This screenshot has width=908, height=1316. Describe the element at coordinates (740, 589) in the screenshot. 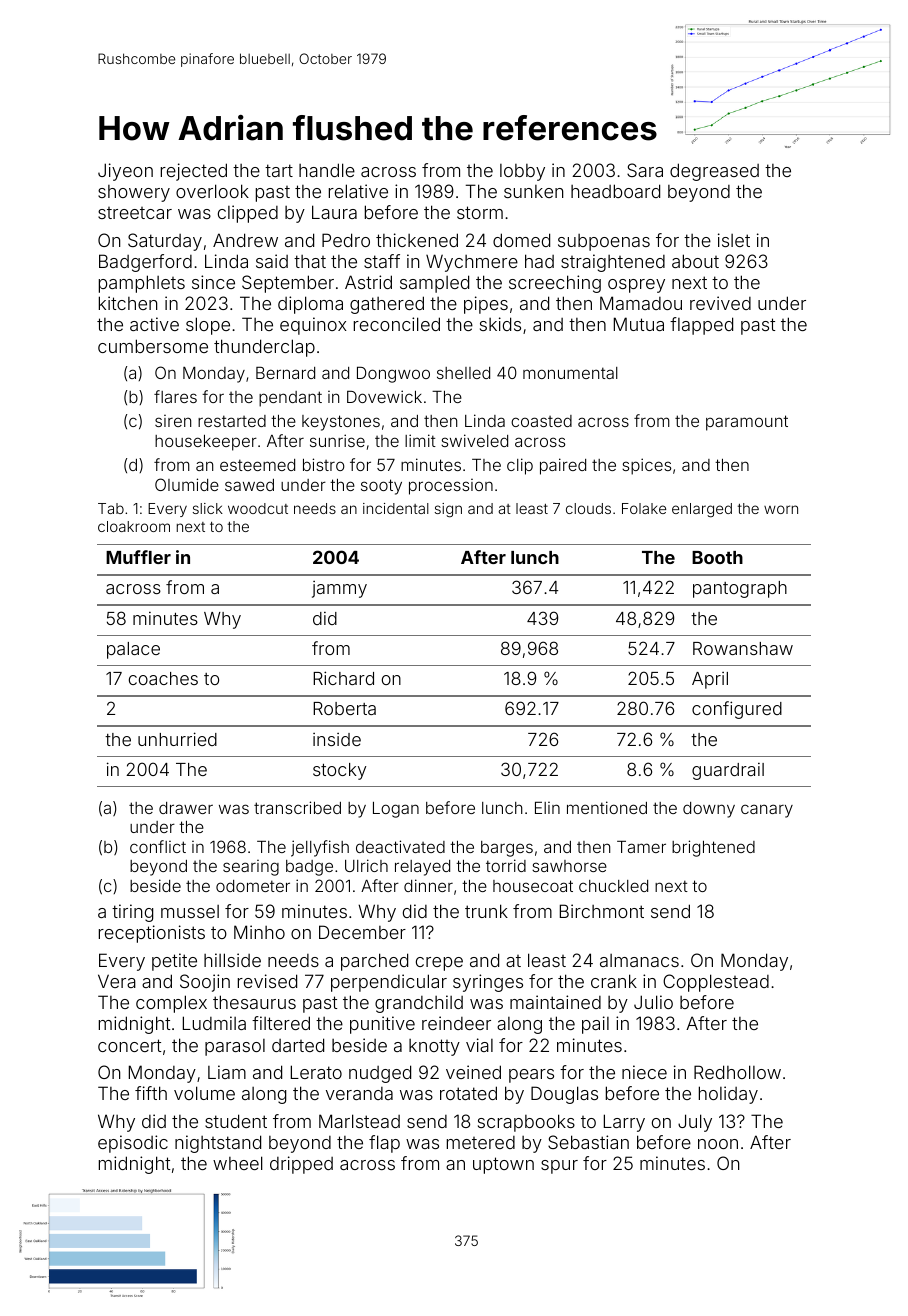

I see `pantograph` at that location.
